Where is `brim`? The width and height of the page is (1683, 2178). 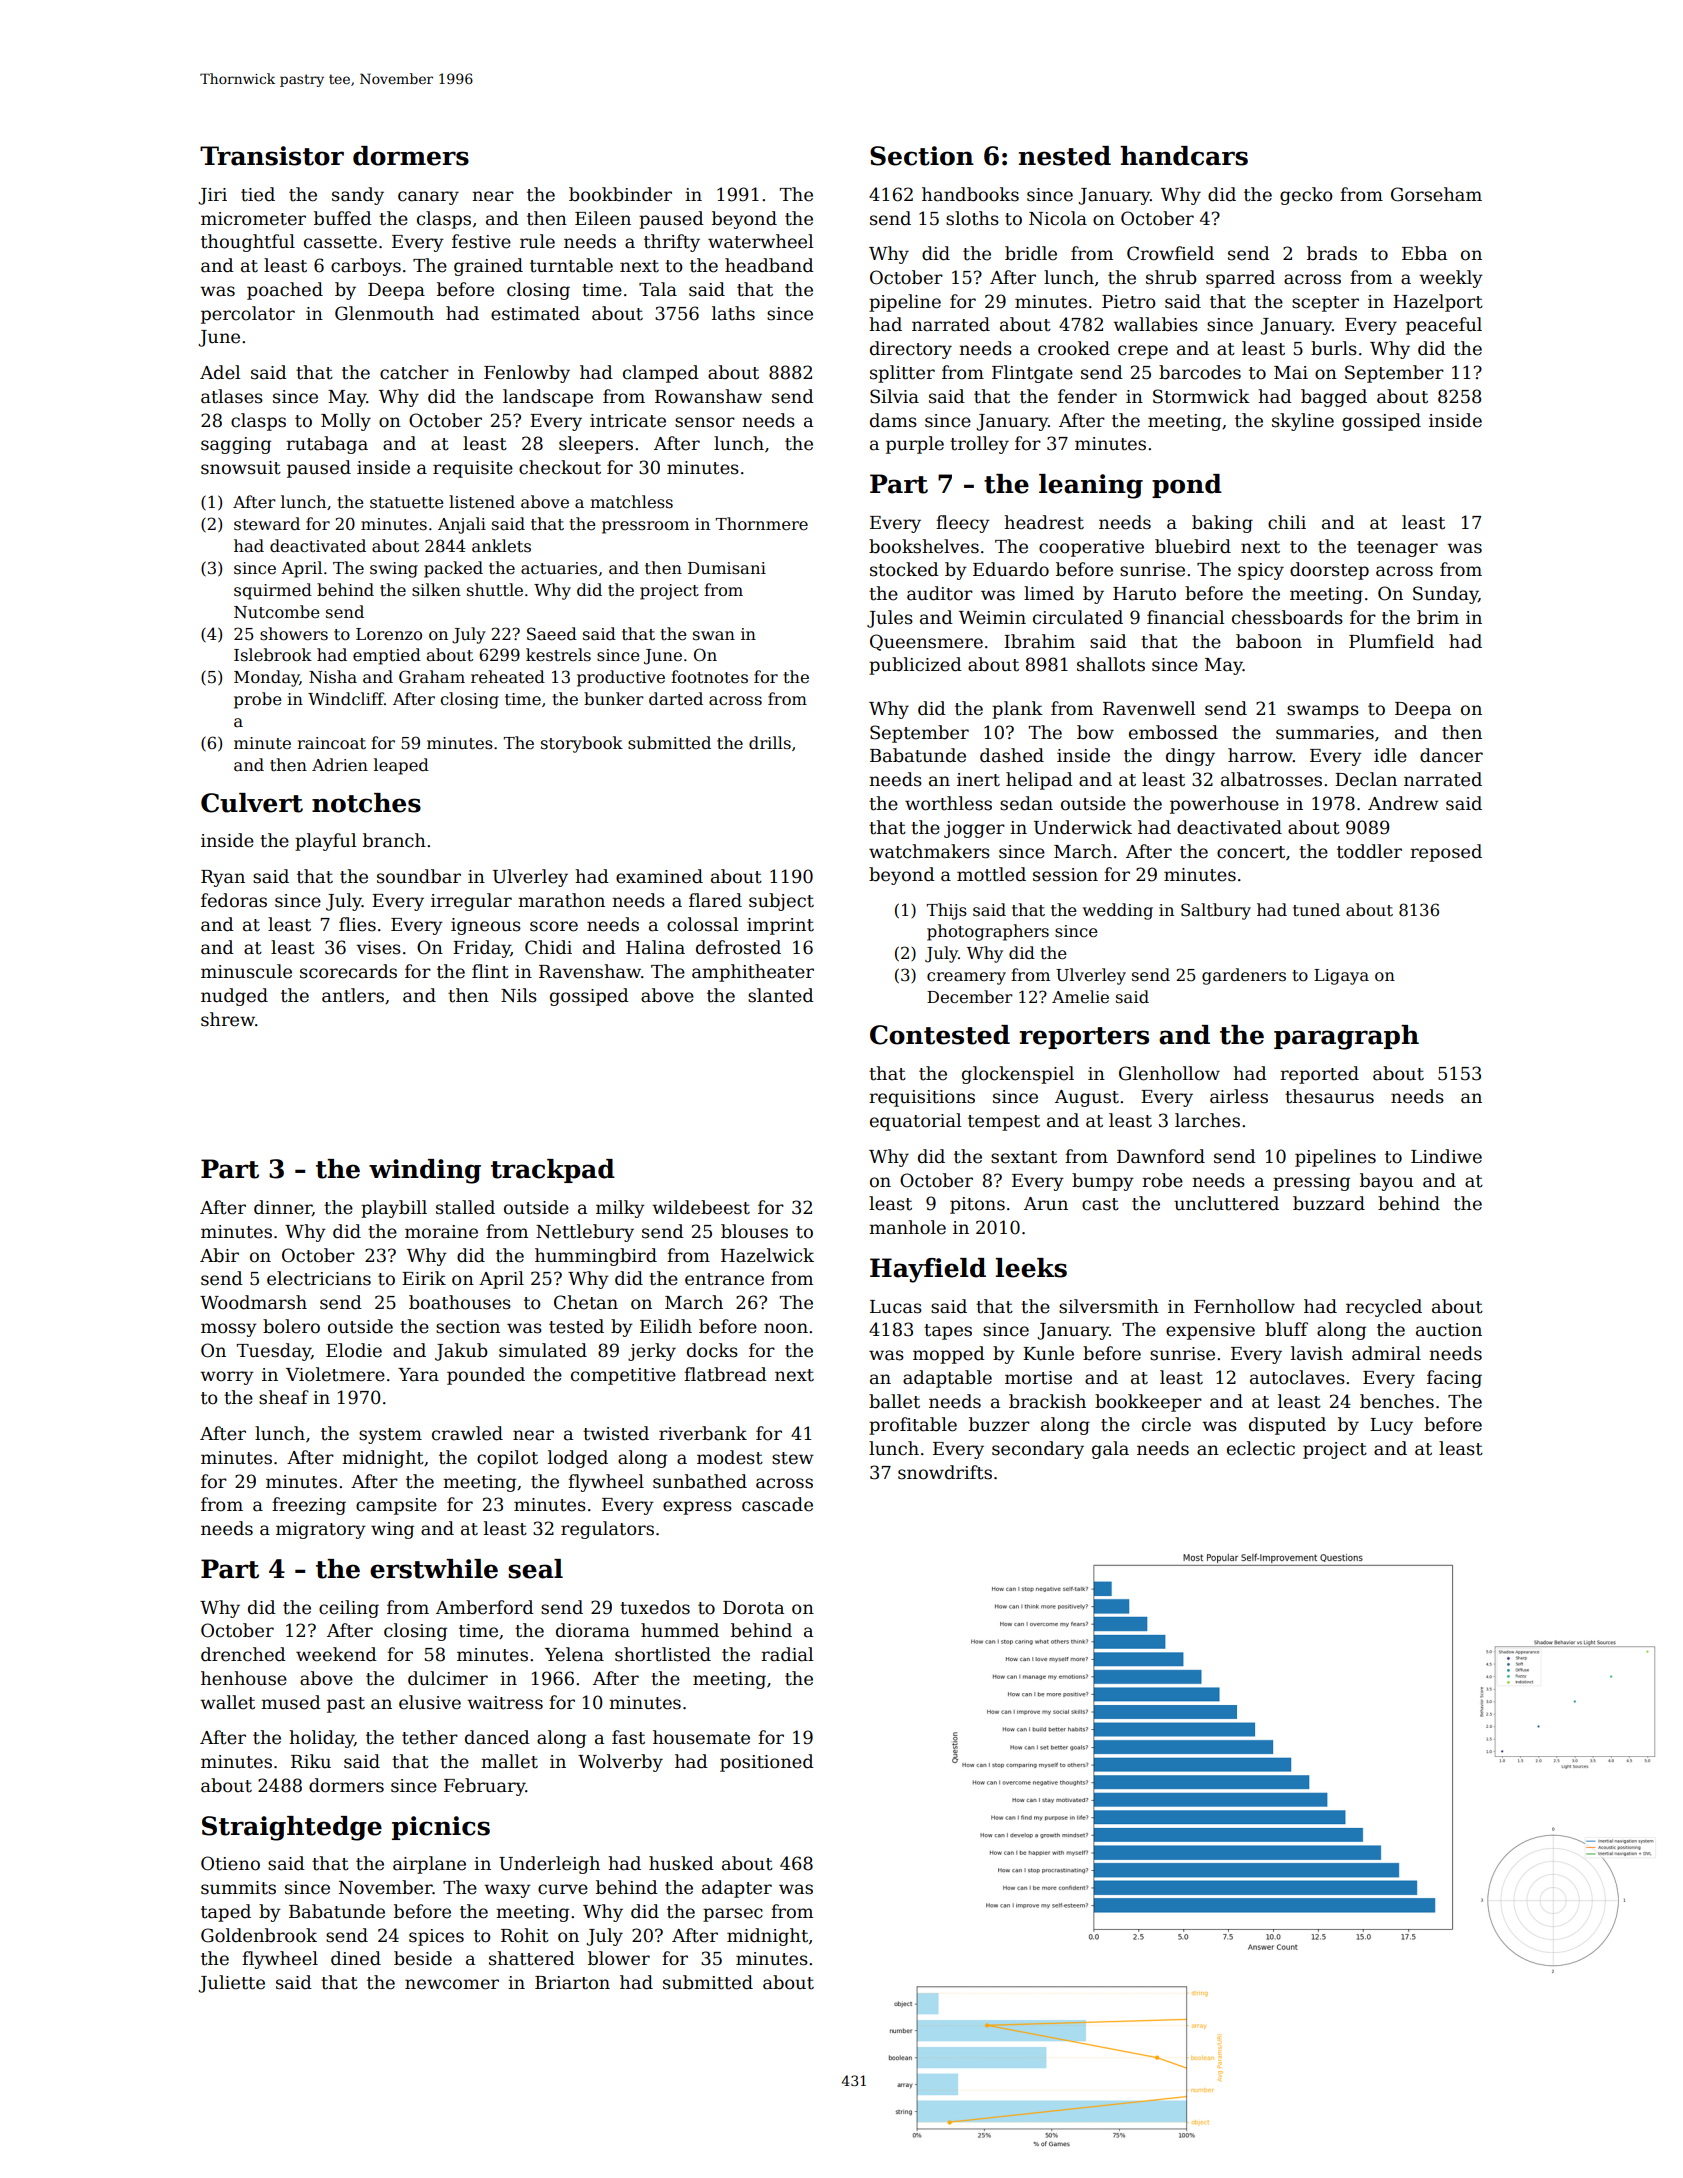 brim is located at coordinates (1438, 617).
